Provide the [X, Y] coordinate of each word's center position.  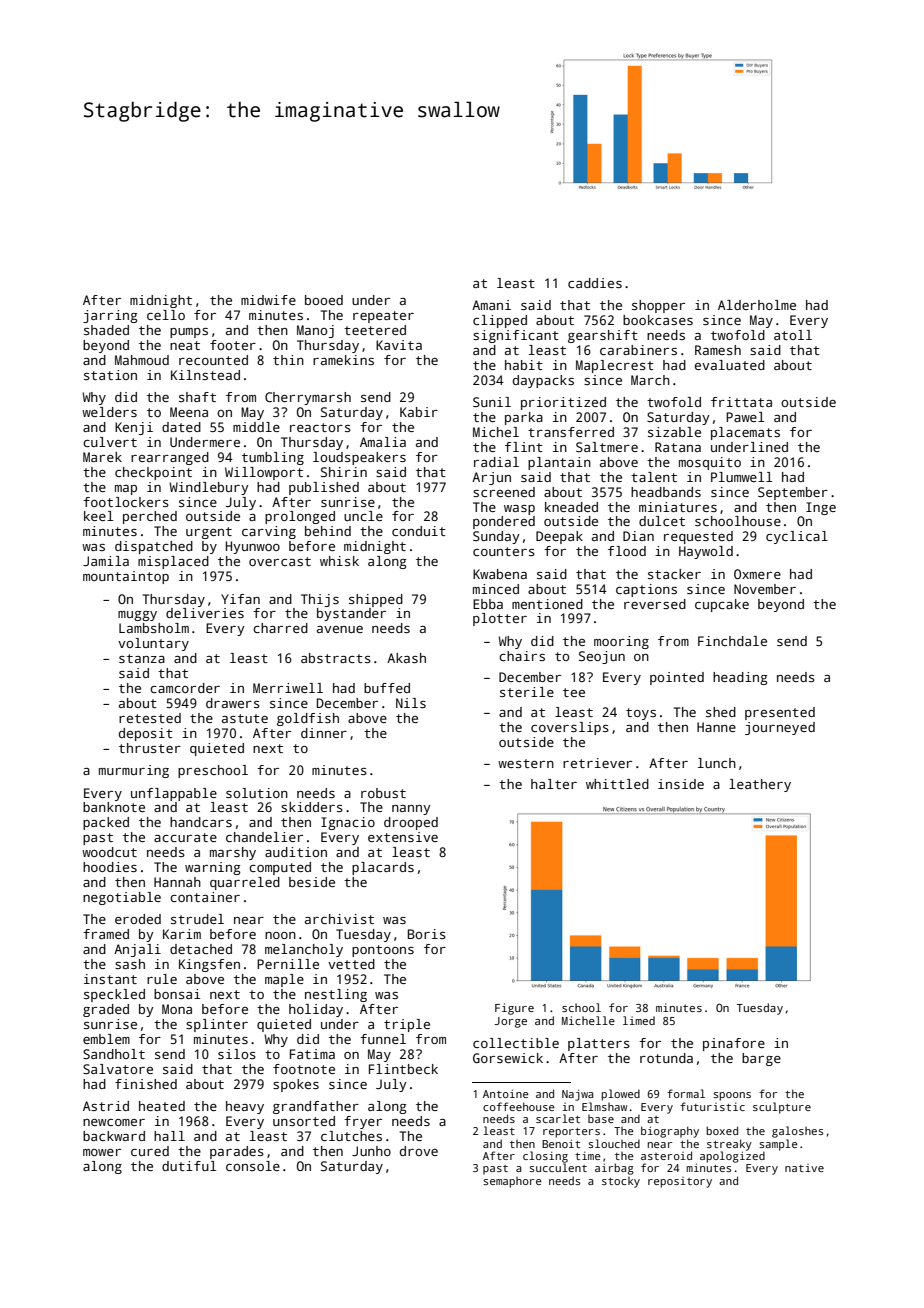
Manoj [315, 331]
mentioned [547, 604]
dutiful [189, 1166]
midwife [268, 300]
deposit [146, 734]
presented [780, 713]
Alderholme [757, 305]
